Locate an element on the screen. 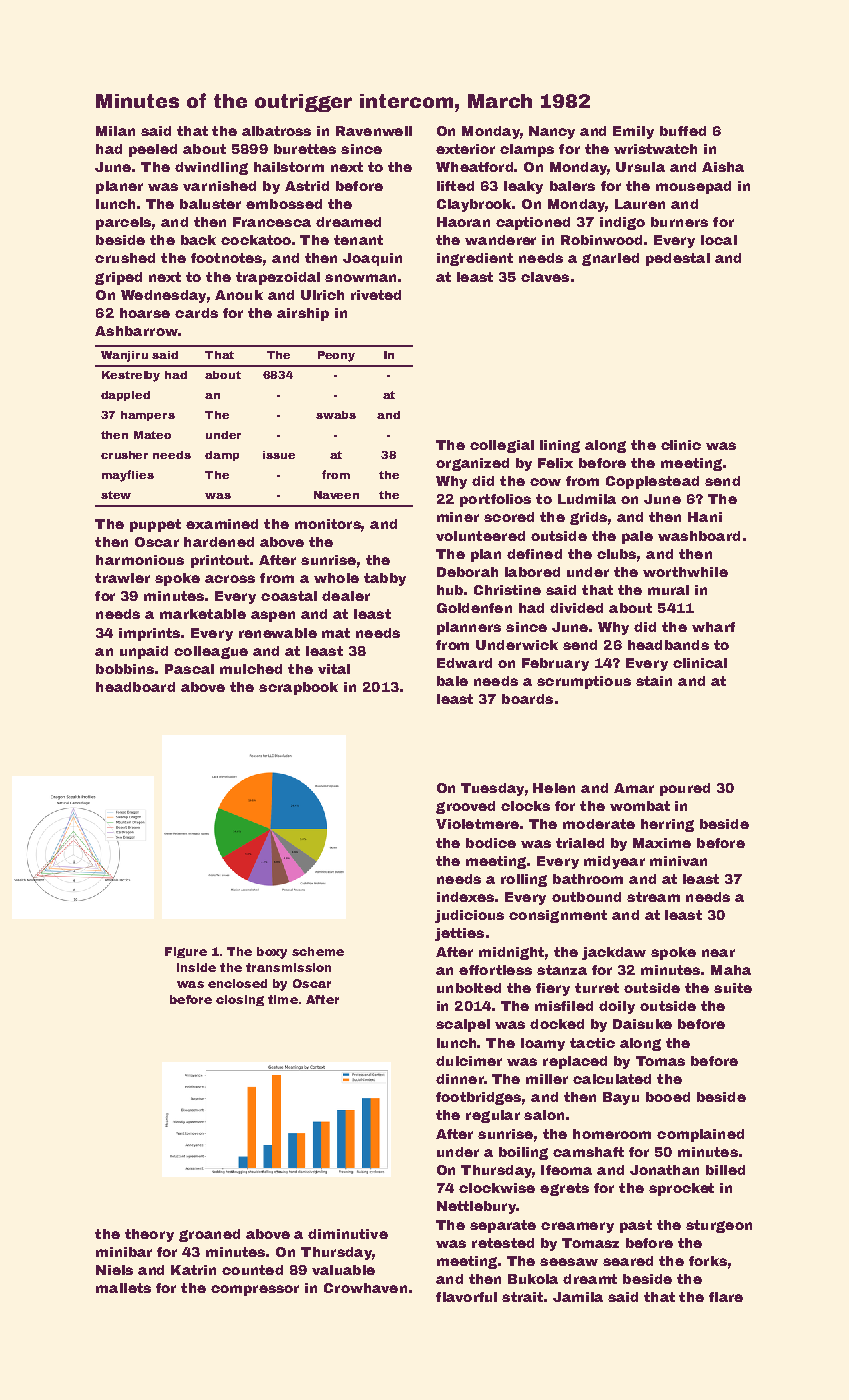  parcels is located at coordinates (123, 223).
